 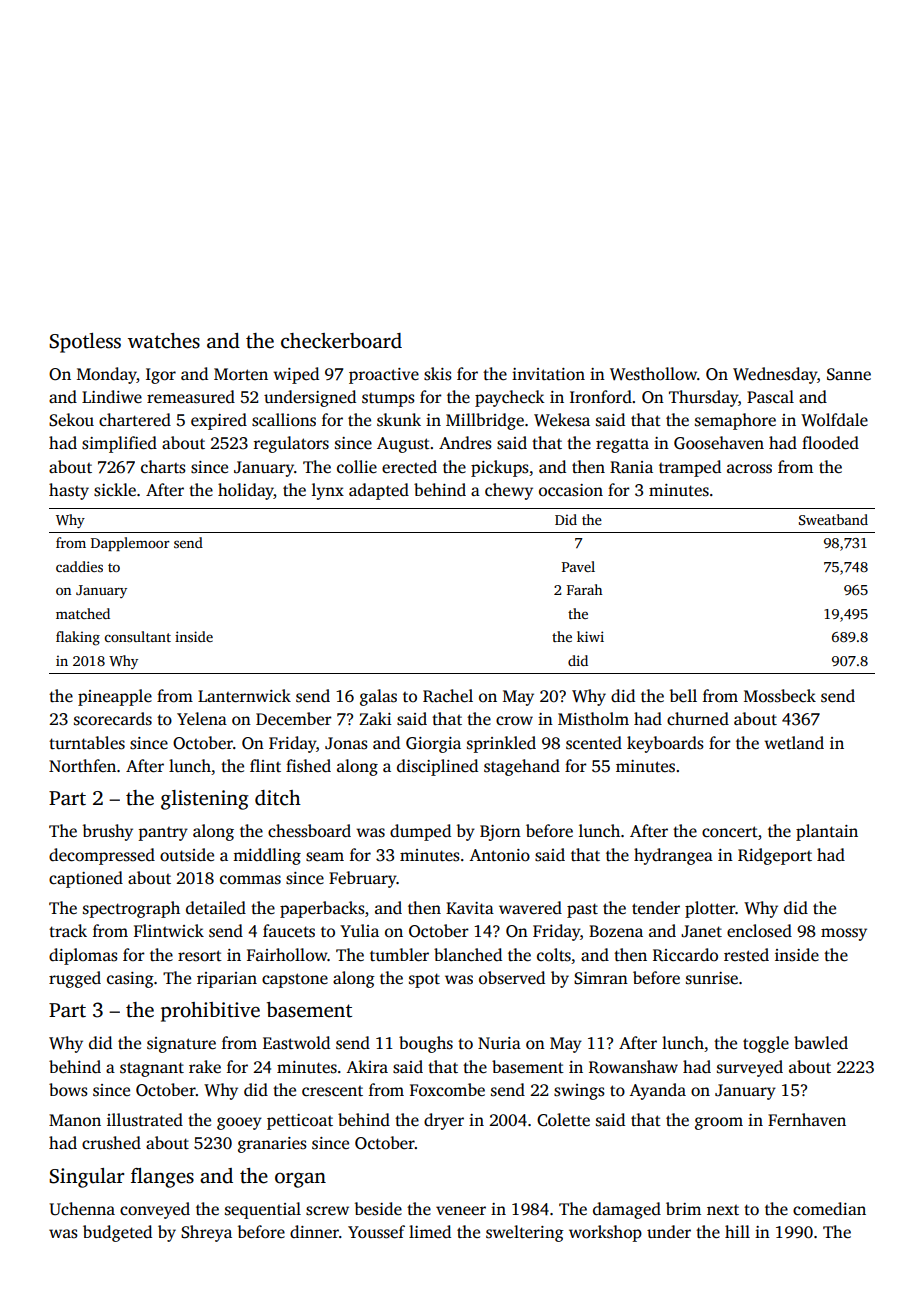 I want to click on Wednesday, so click(x=775, y=375).
